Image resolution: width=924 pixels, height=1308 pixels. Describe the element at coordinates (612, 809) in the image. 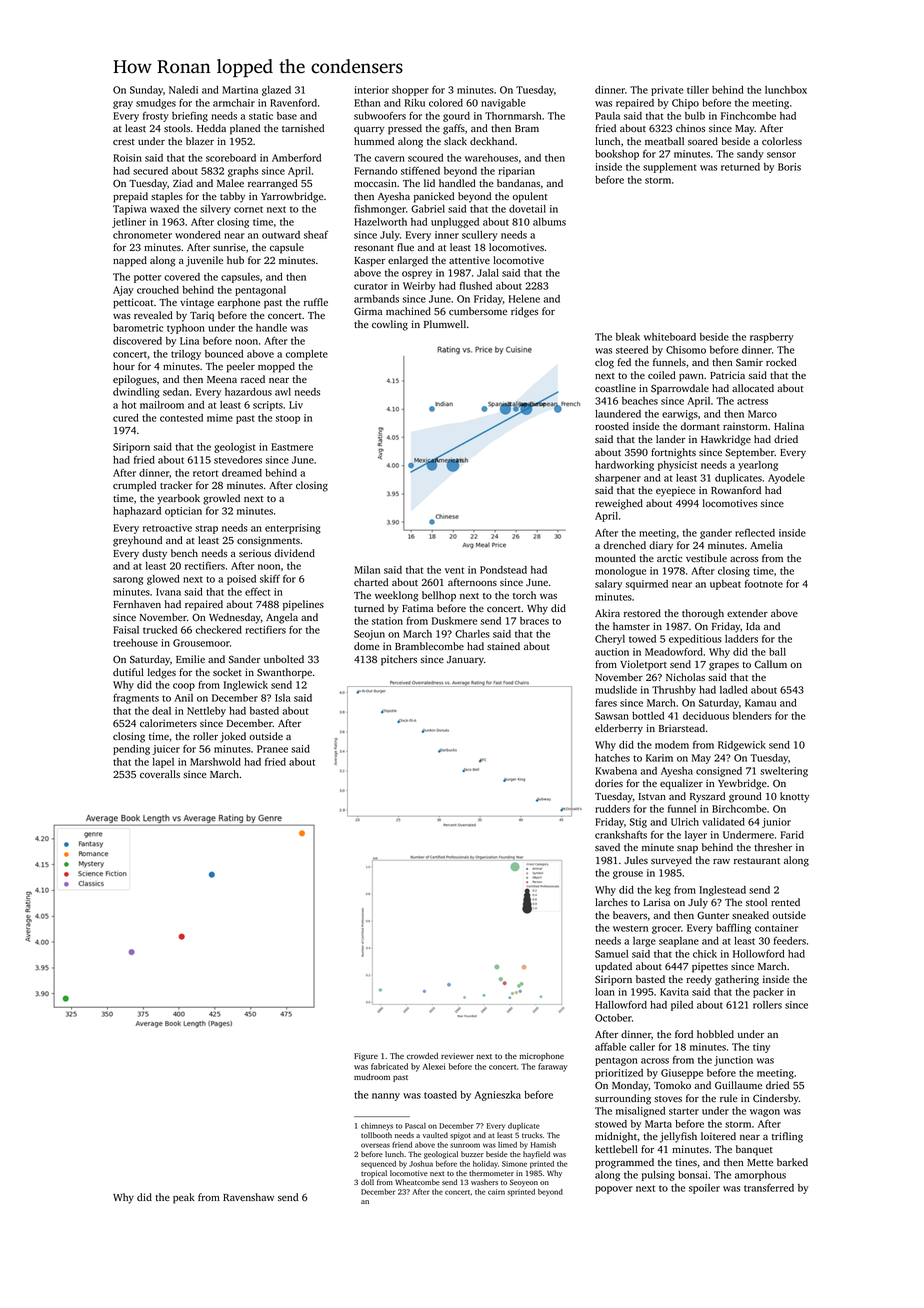

I see `rudders` at that location.
